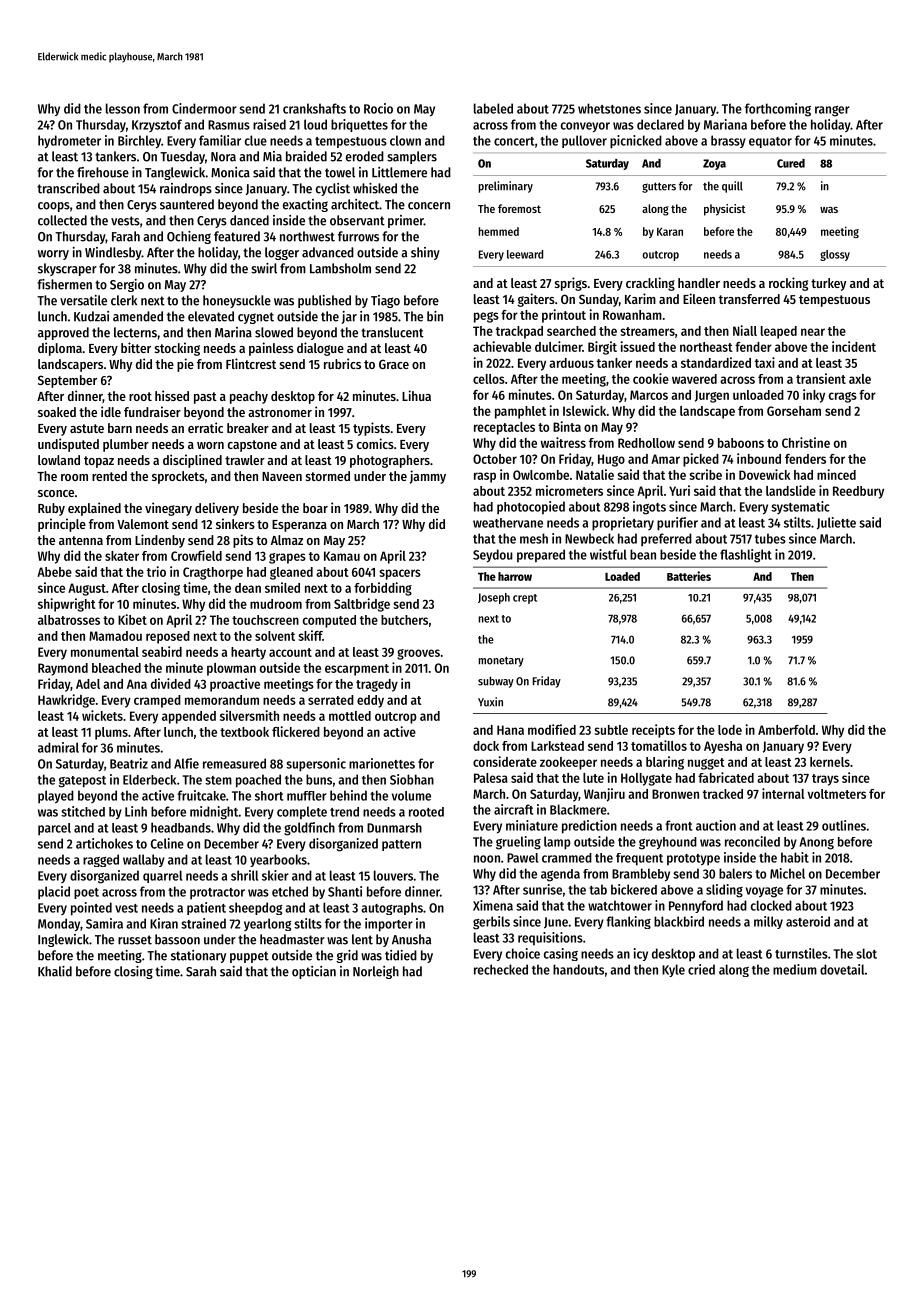 Image resolution: width=924 pixels, height=1308 pixels. What do you see at coordinates (69, 142) in the screenshot?
I see `hydrometer` at bounding box center [69, 142].
